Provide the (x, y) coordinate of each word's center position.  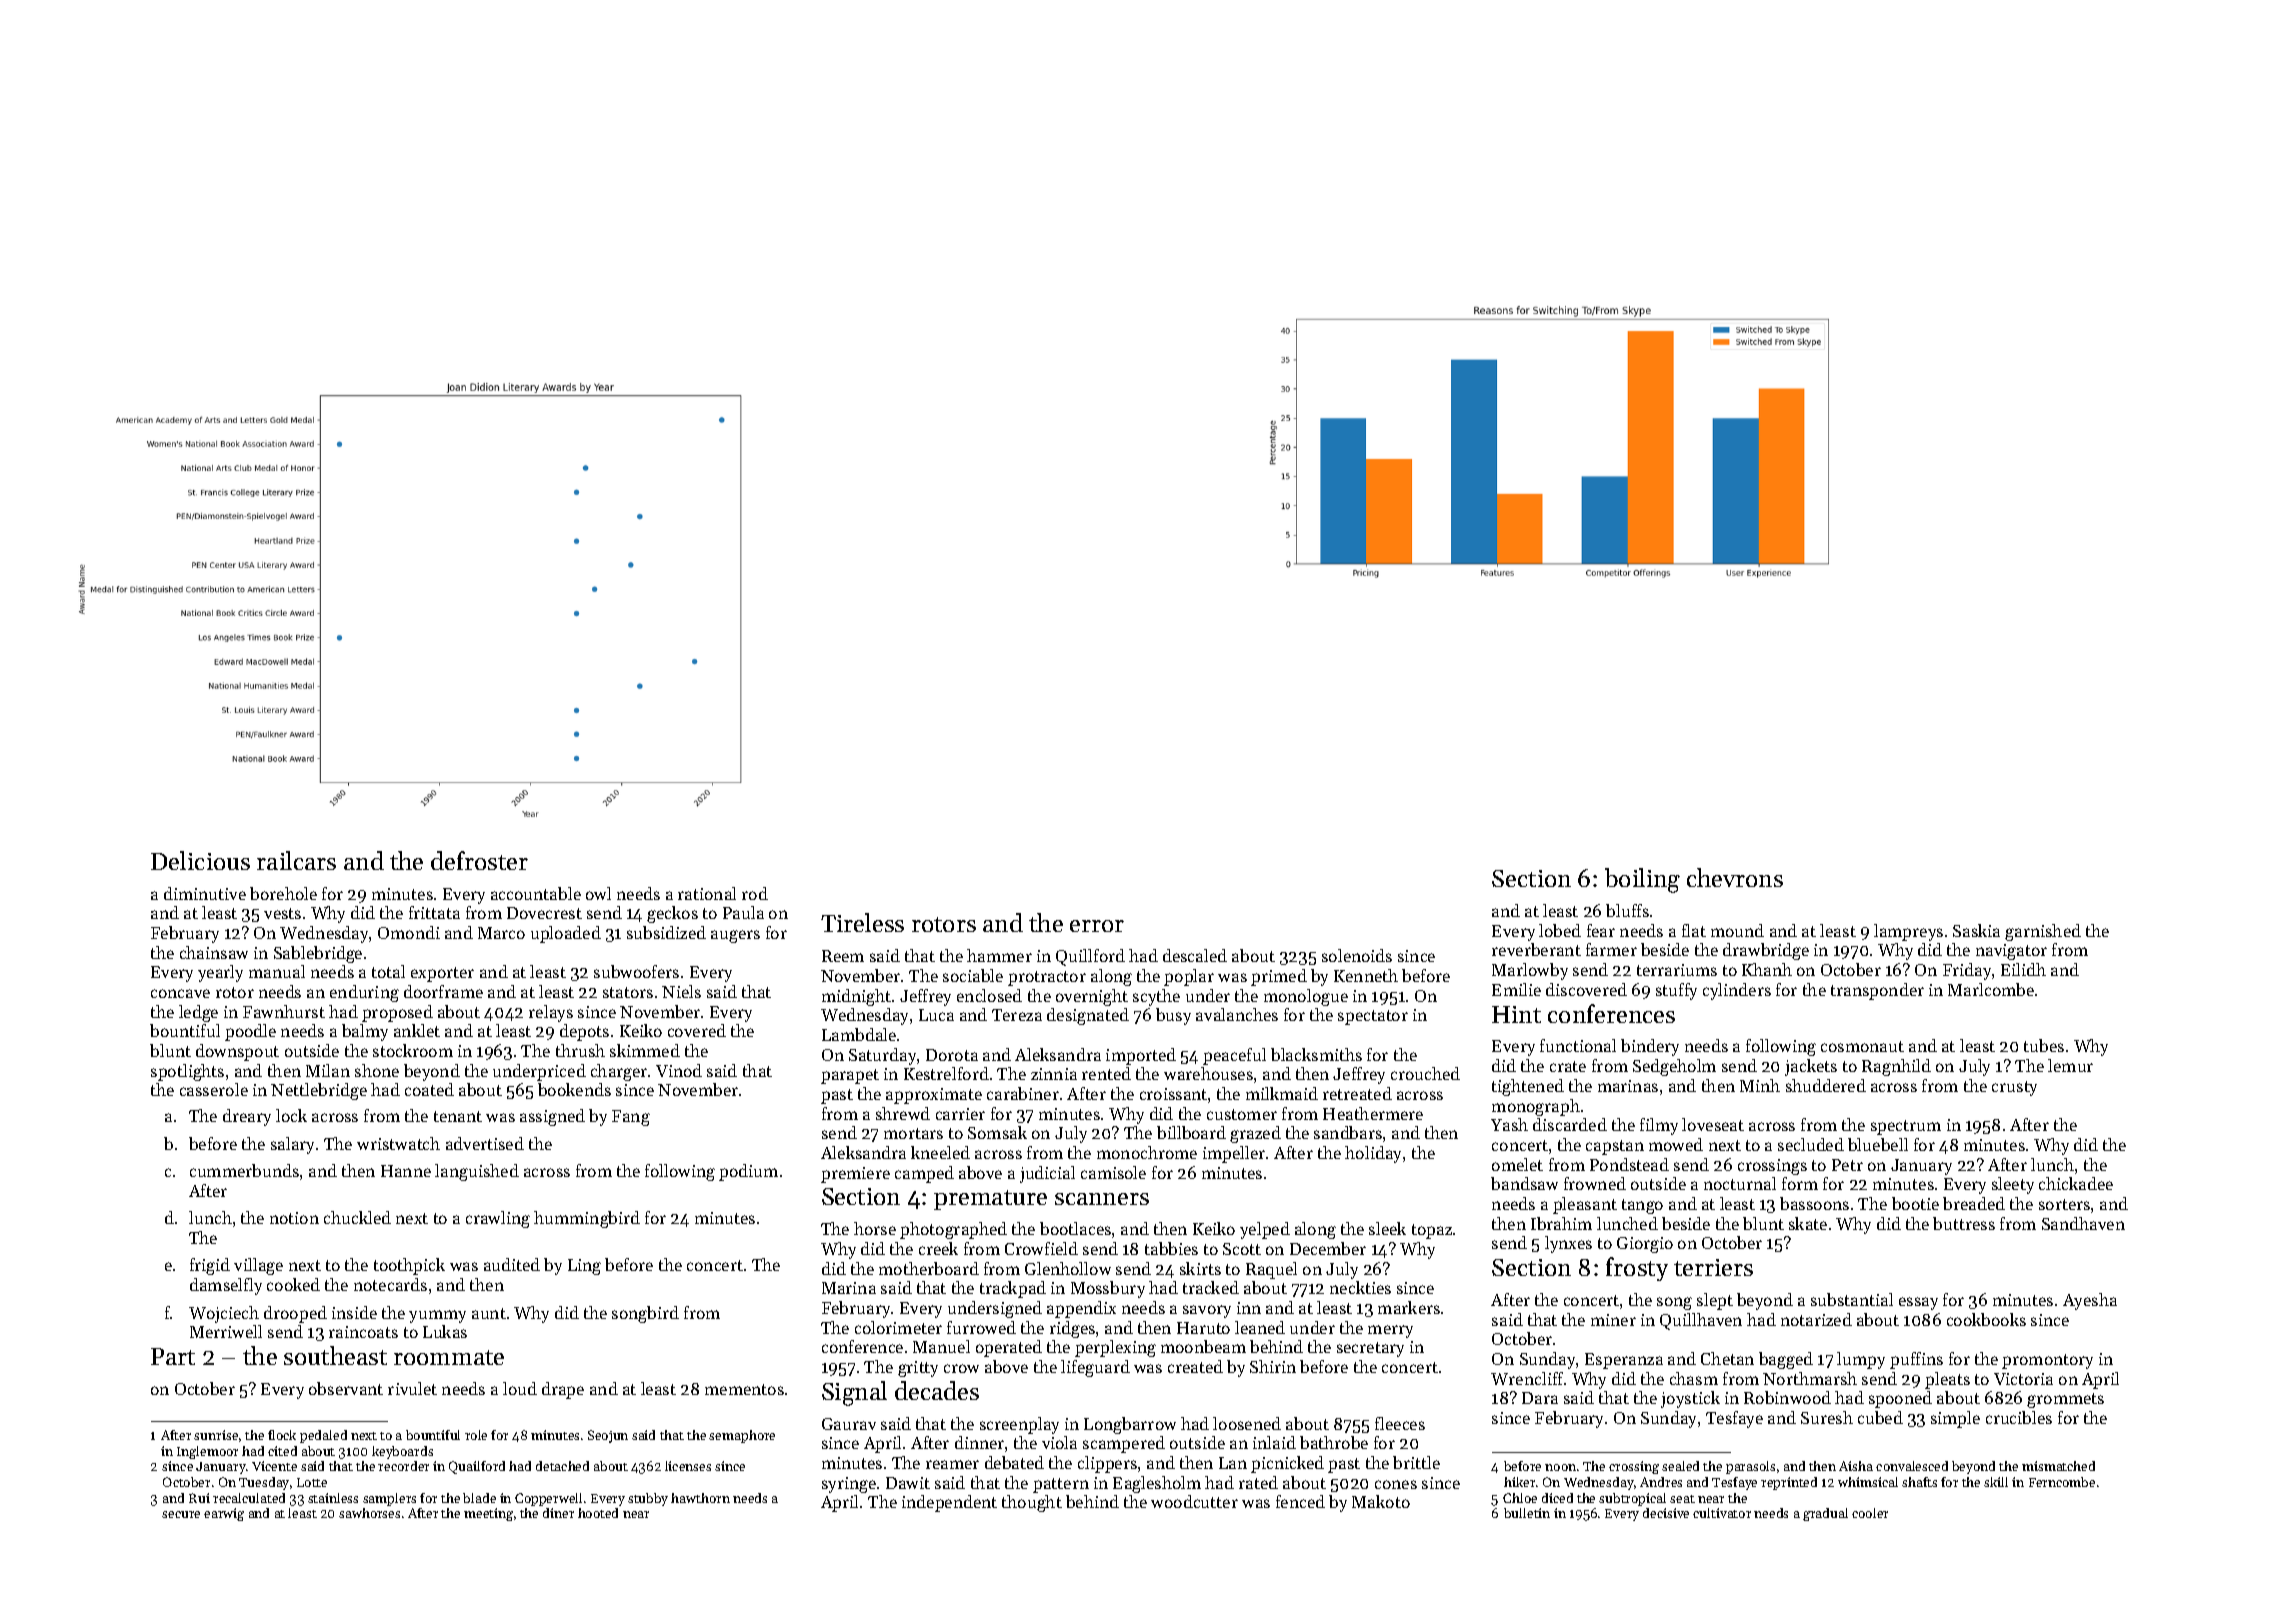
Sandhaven (2083, 1223)
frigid (210, 1266)
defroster (479, 860)
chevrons (1735, 877)
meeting (488, 1514)
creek (938, 1248)
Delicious (200, 860)
